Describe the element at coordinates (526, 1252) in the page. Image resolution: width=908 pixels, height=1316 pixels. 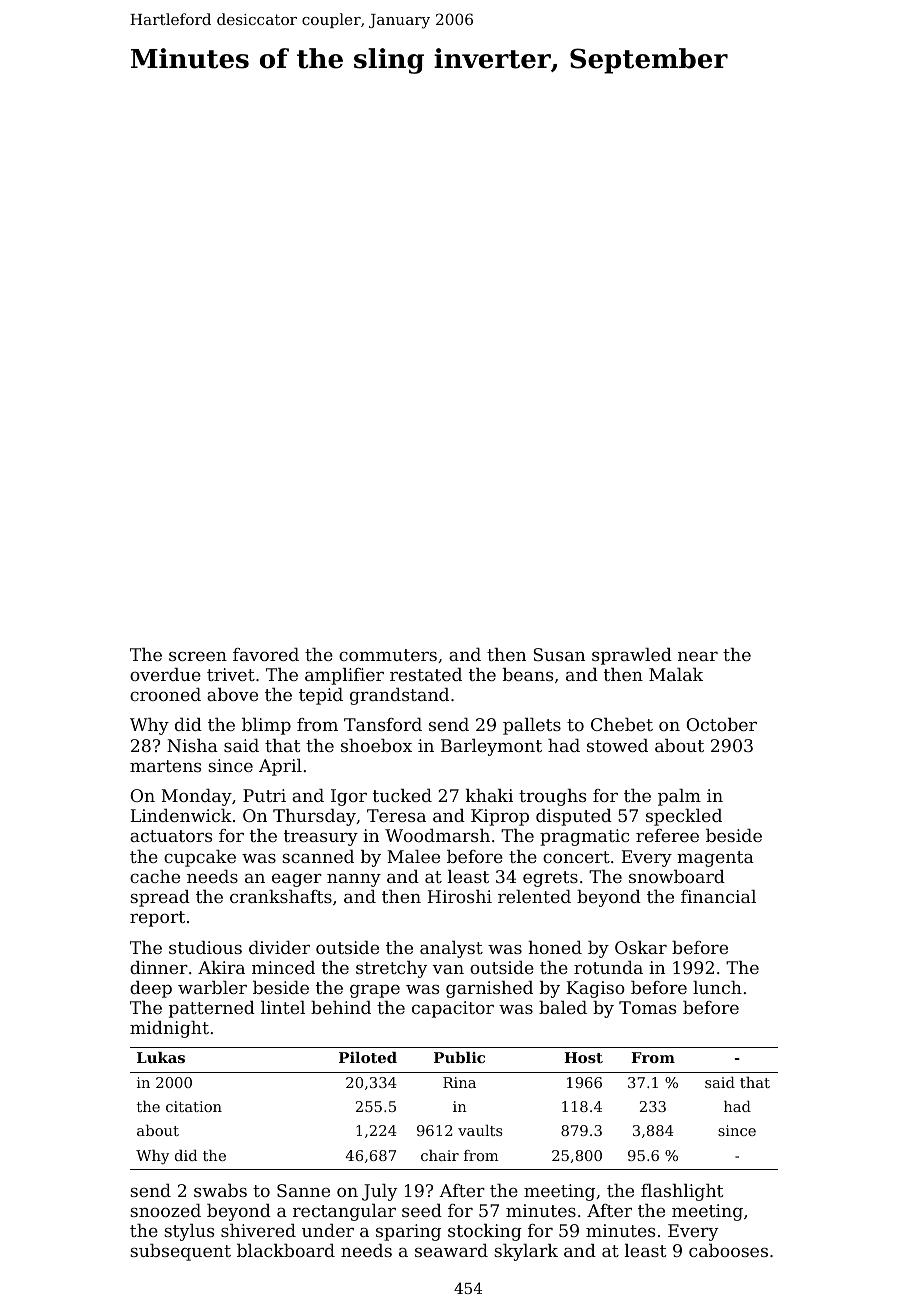
I see `skylark` at that location.
